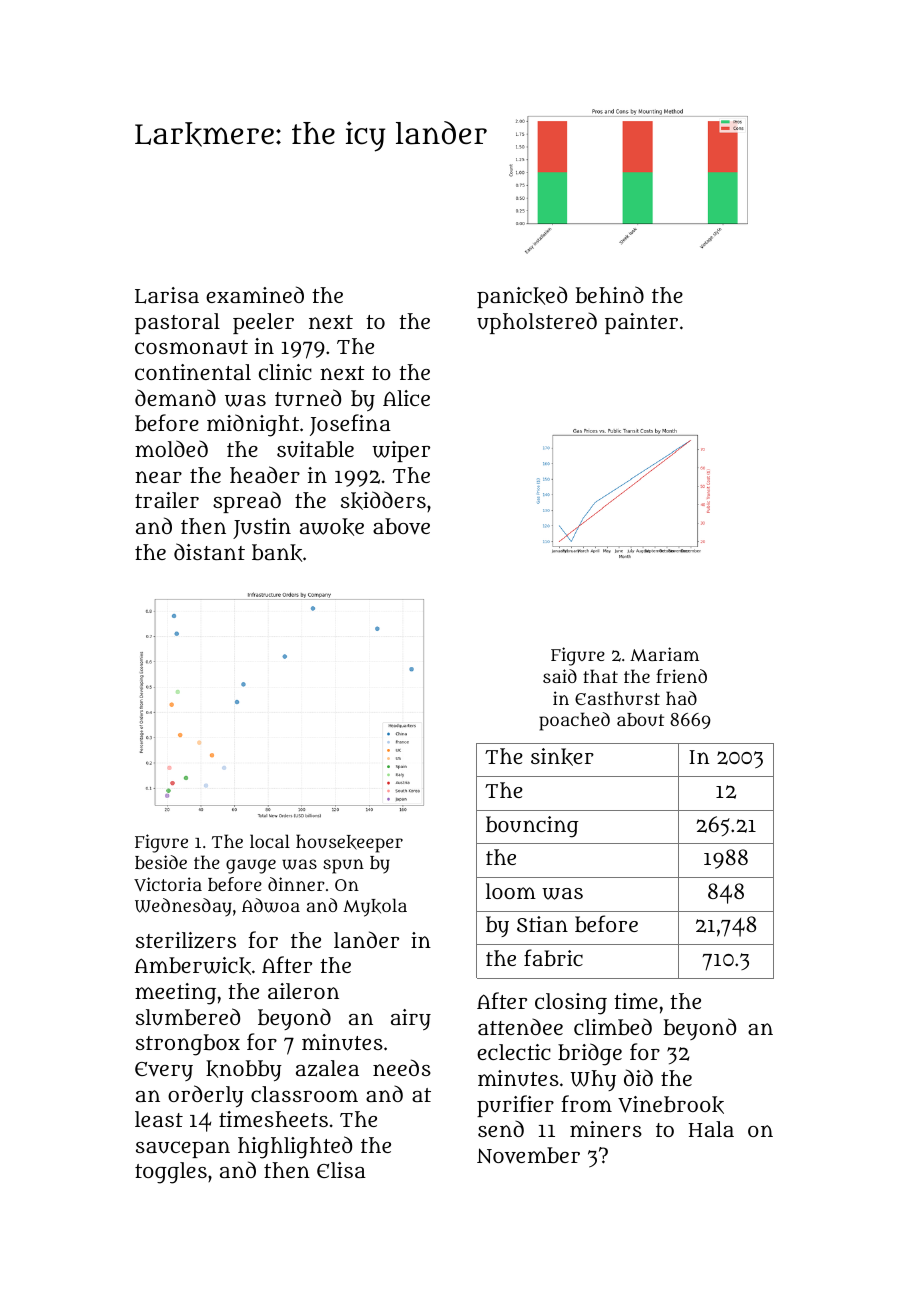 The width and height of the screenshot is (908, 1316). Describe the element at coordinates (341, 1170) in the screenshot. I see `Elisa` at that location.
